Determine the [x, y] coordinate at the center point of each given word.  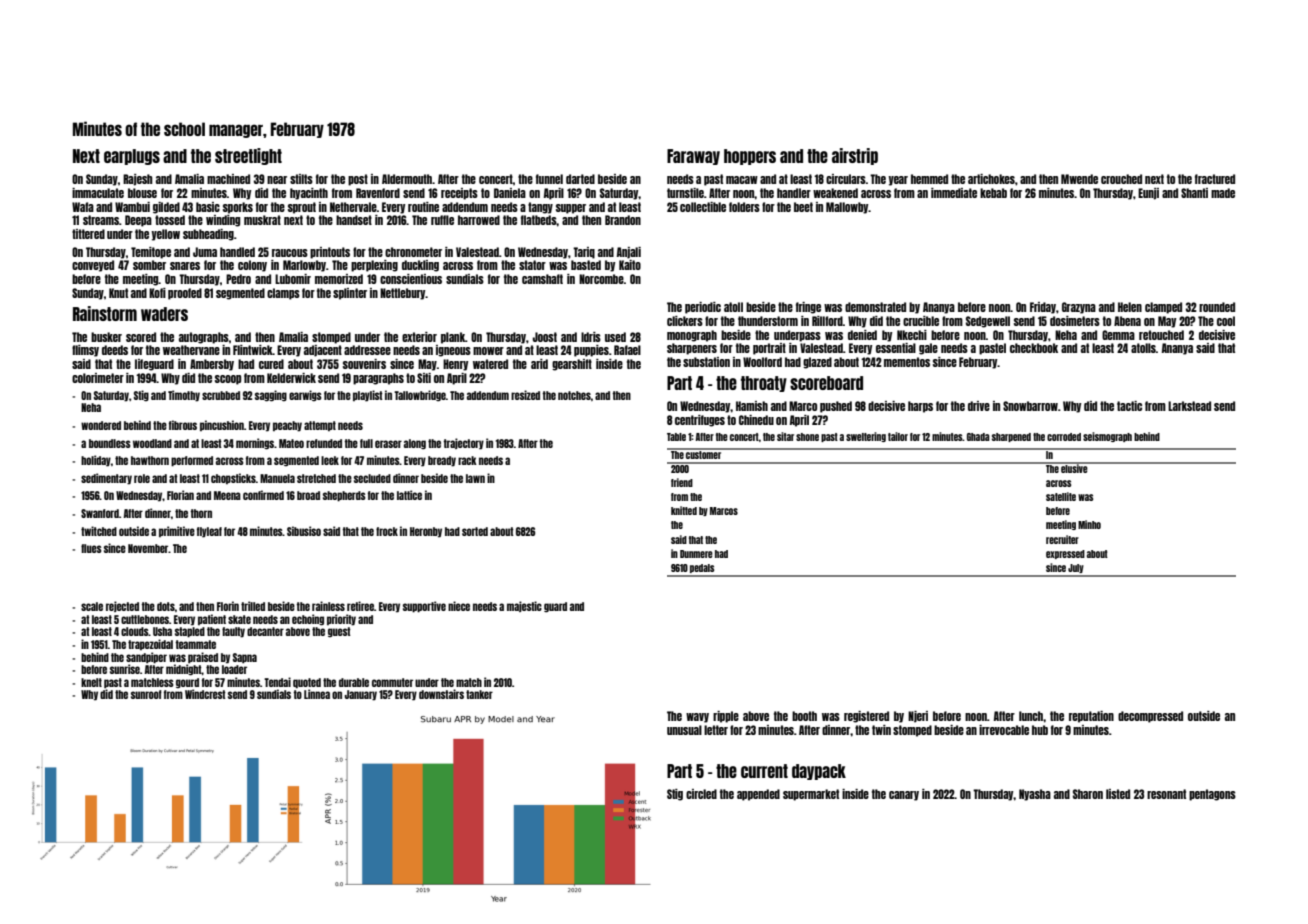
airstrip [855, 156]
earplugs [132, 157]
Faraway [693, 157]
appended [758, 795]
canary [904, 796]
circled [701, 794]
